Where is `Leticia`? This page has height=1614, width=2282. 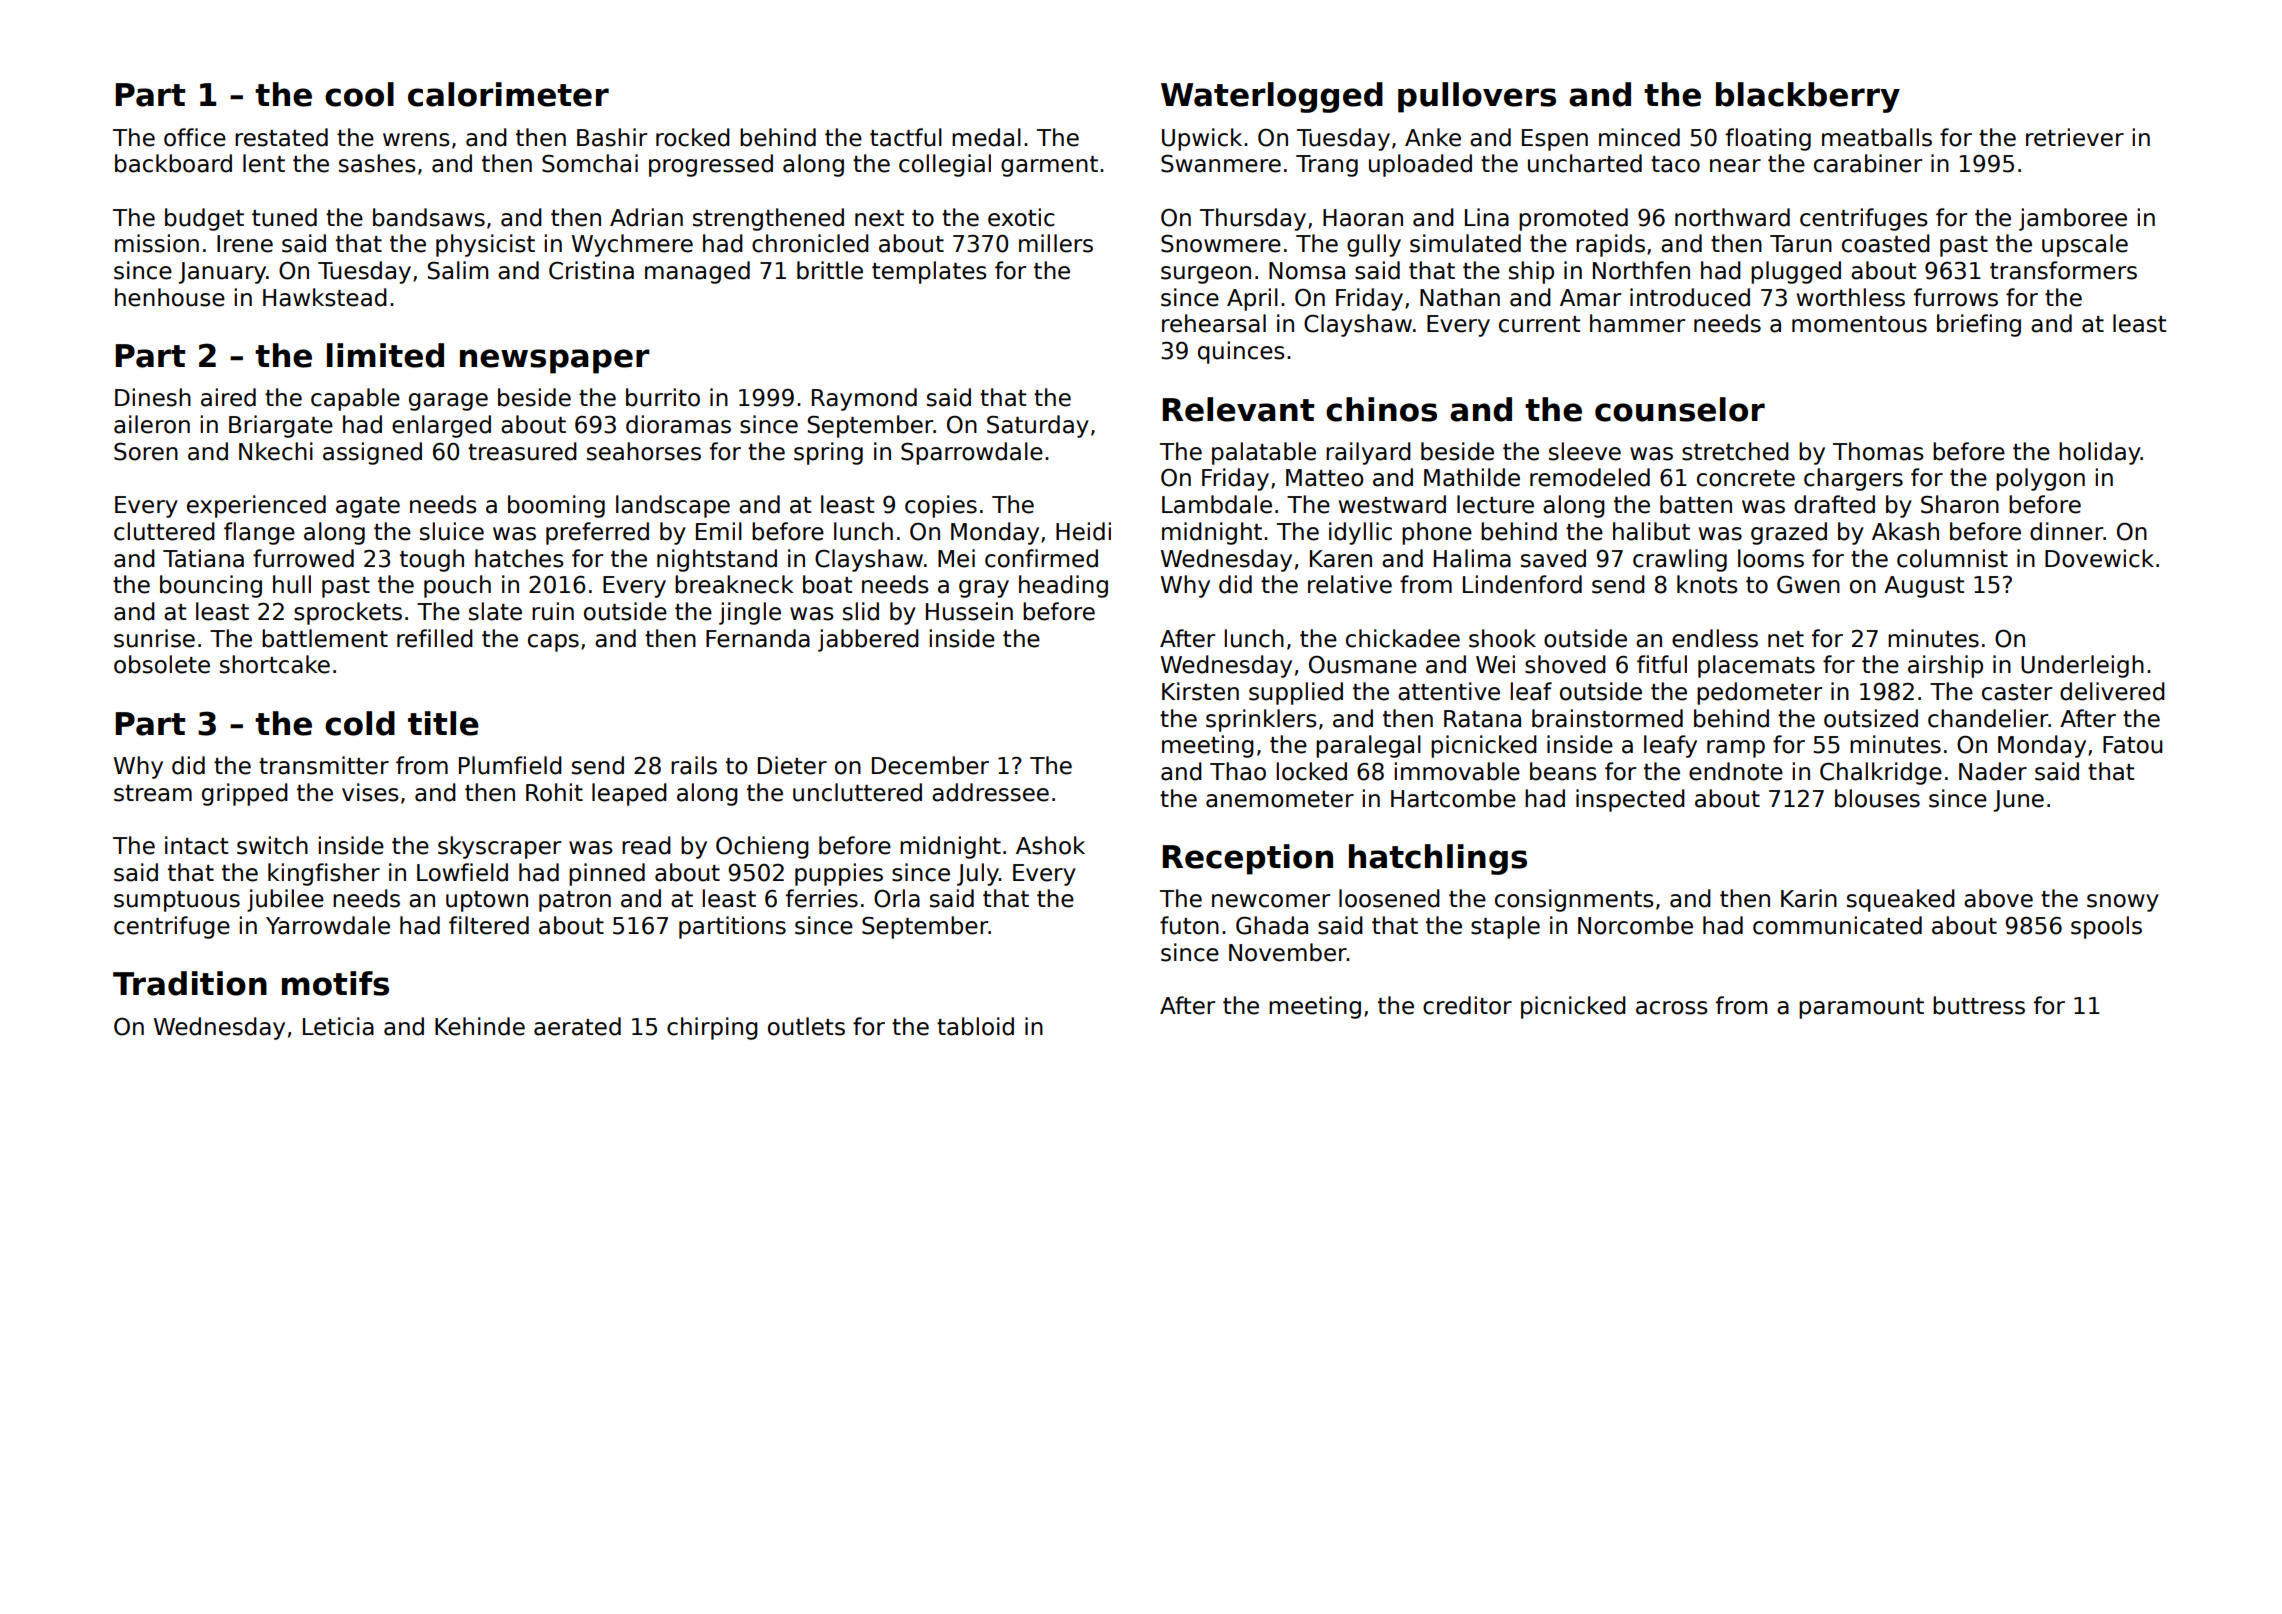
Leticia is located at coordinates (338, 1026).
